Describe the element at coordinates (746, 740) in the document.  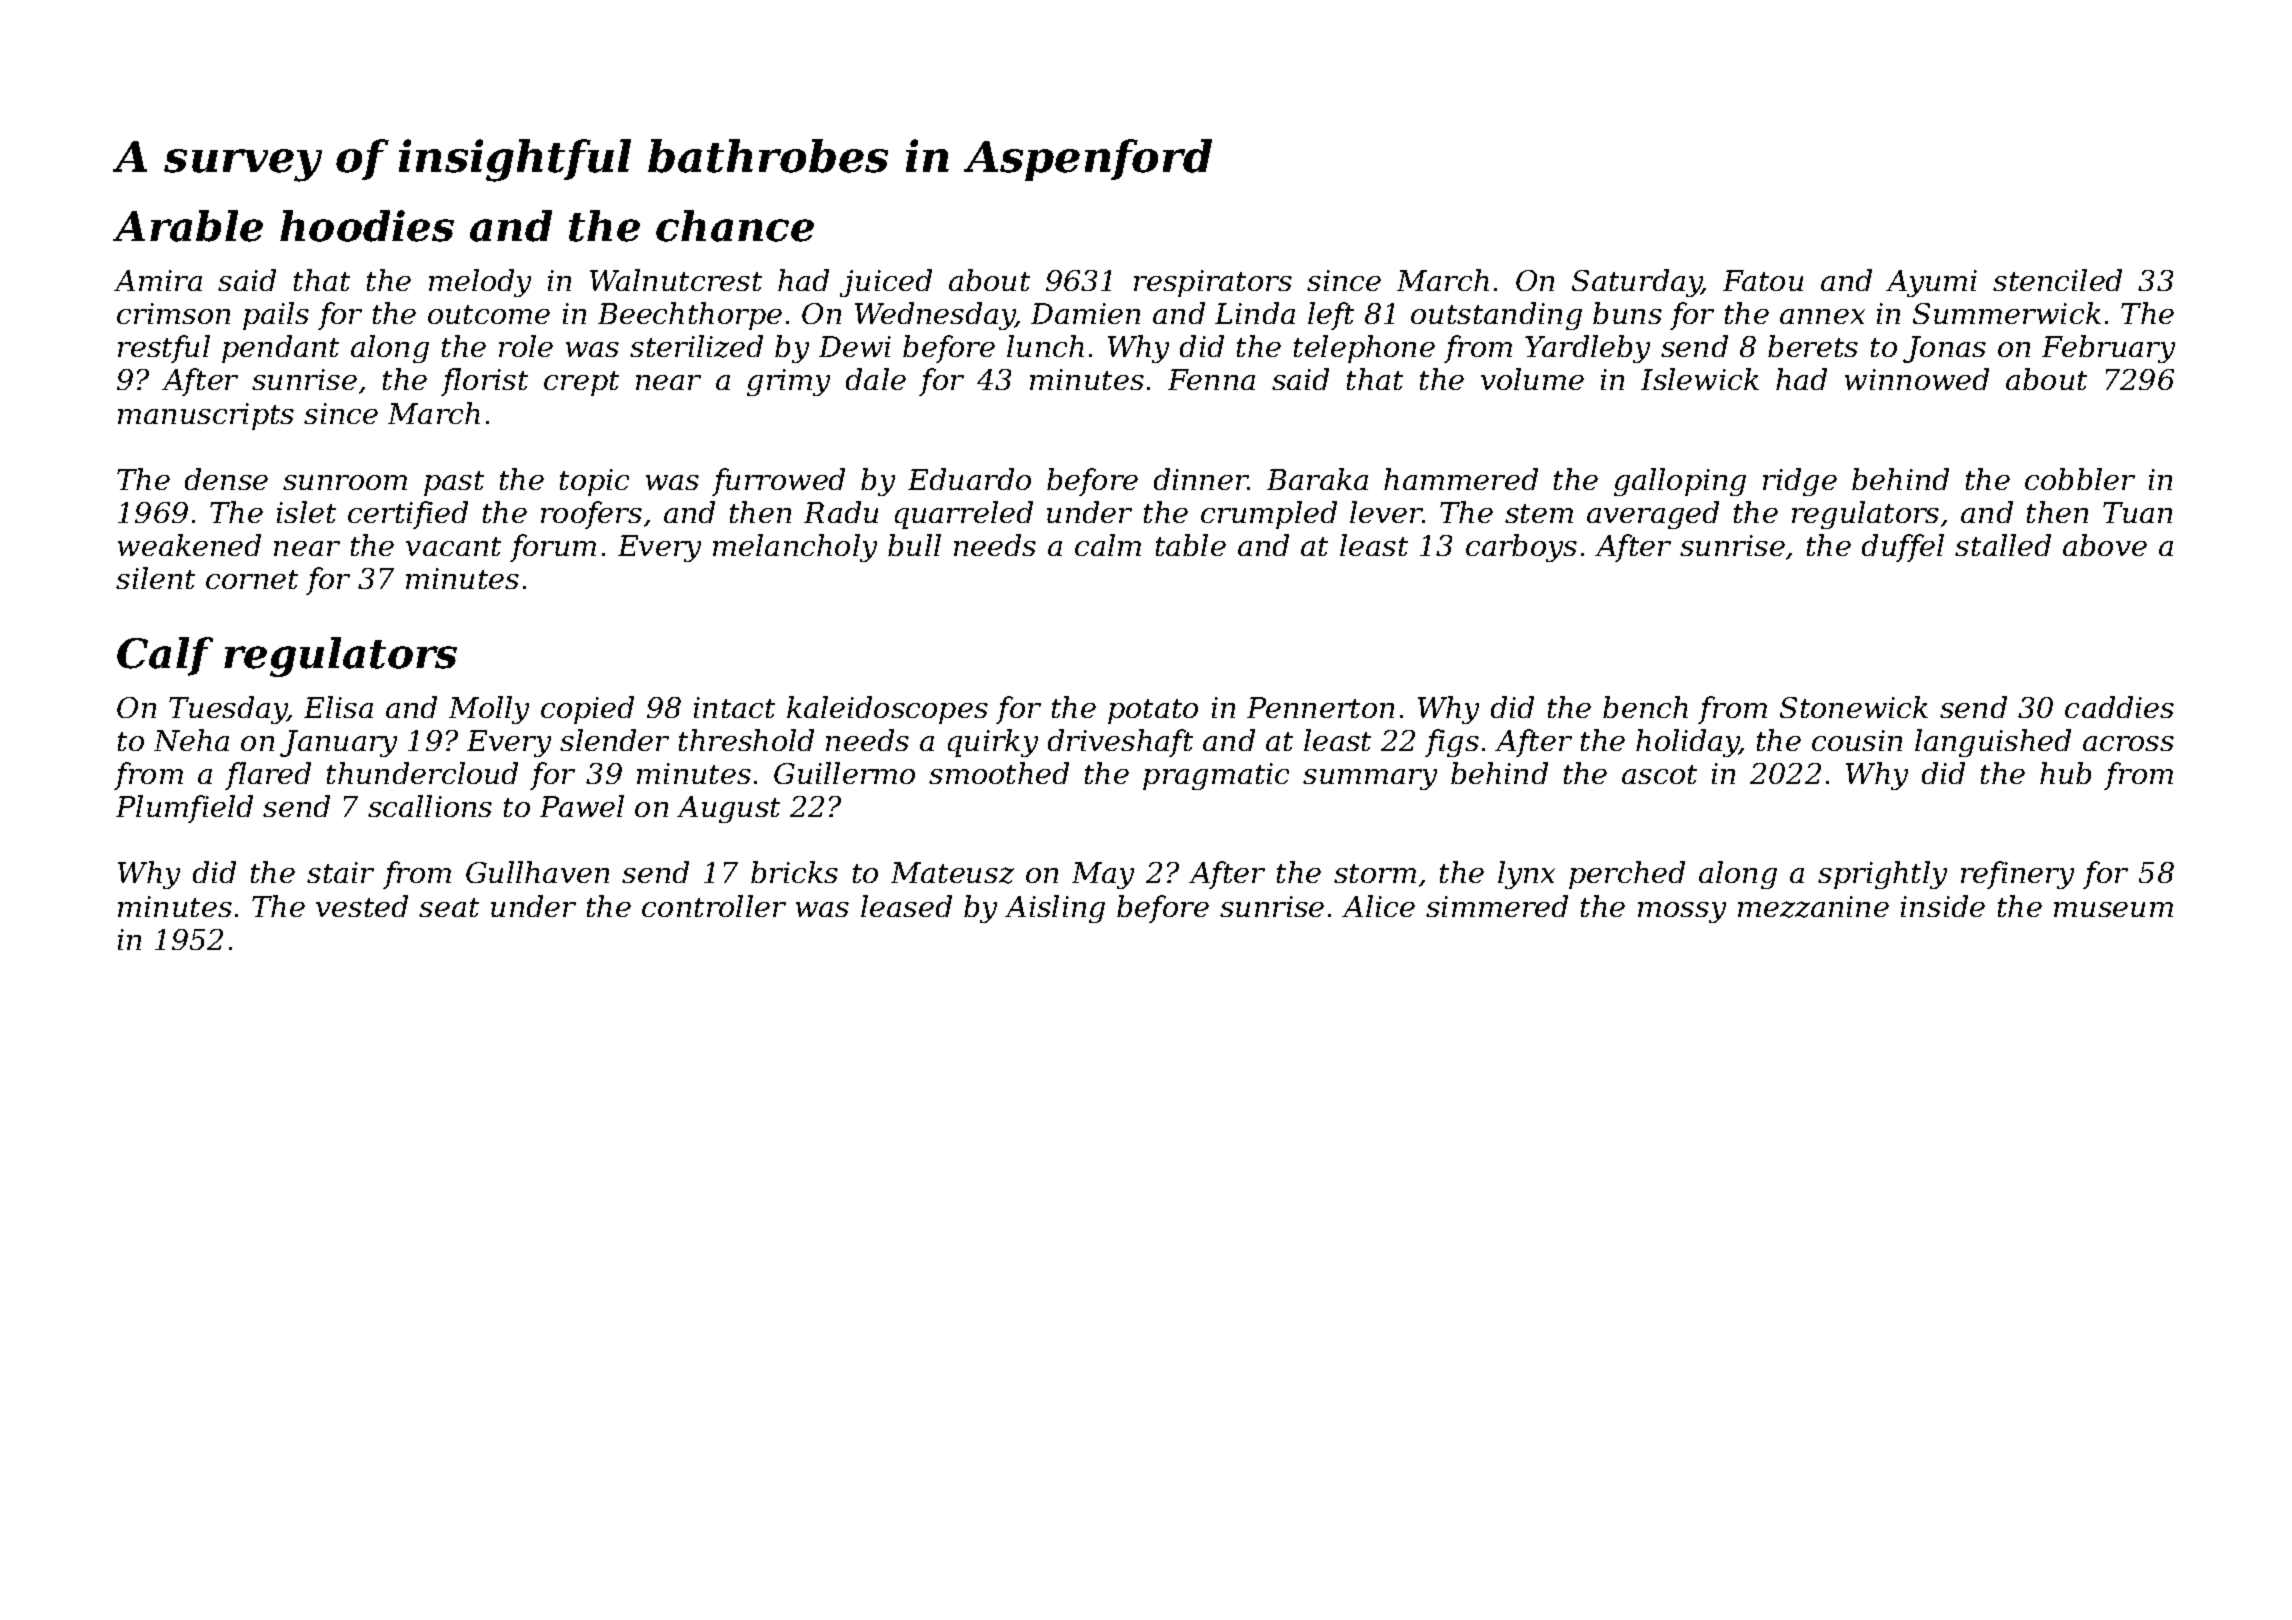
I see `threshold` at that location.
